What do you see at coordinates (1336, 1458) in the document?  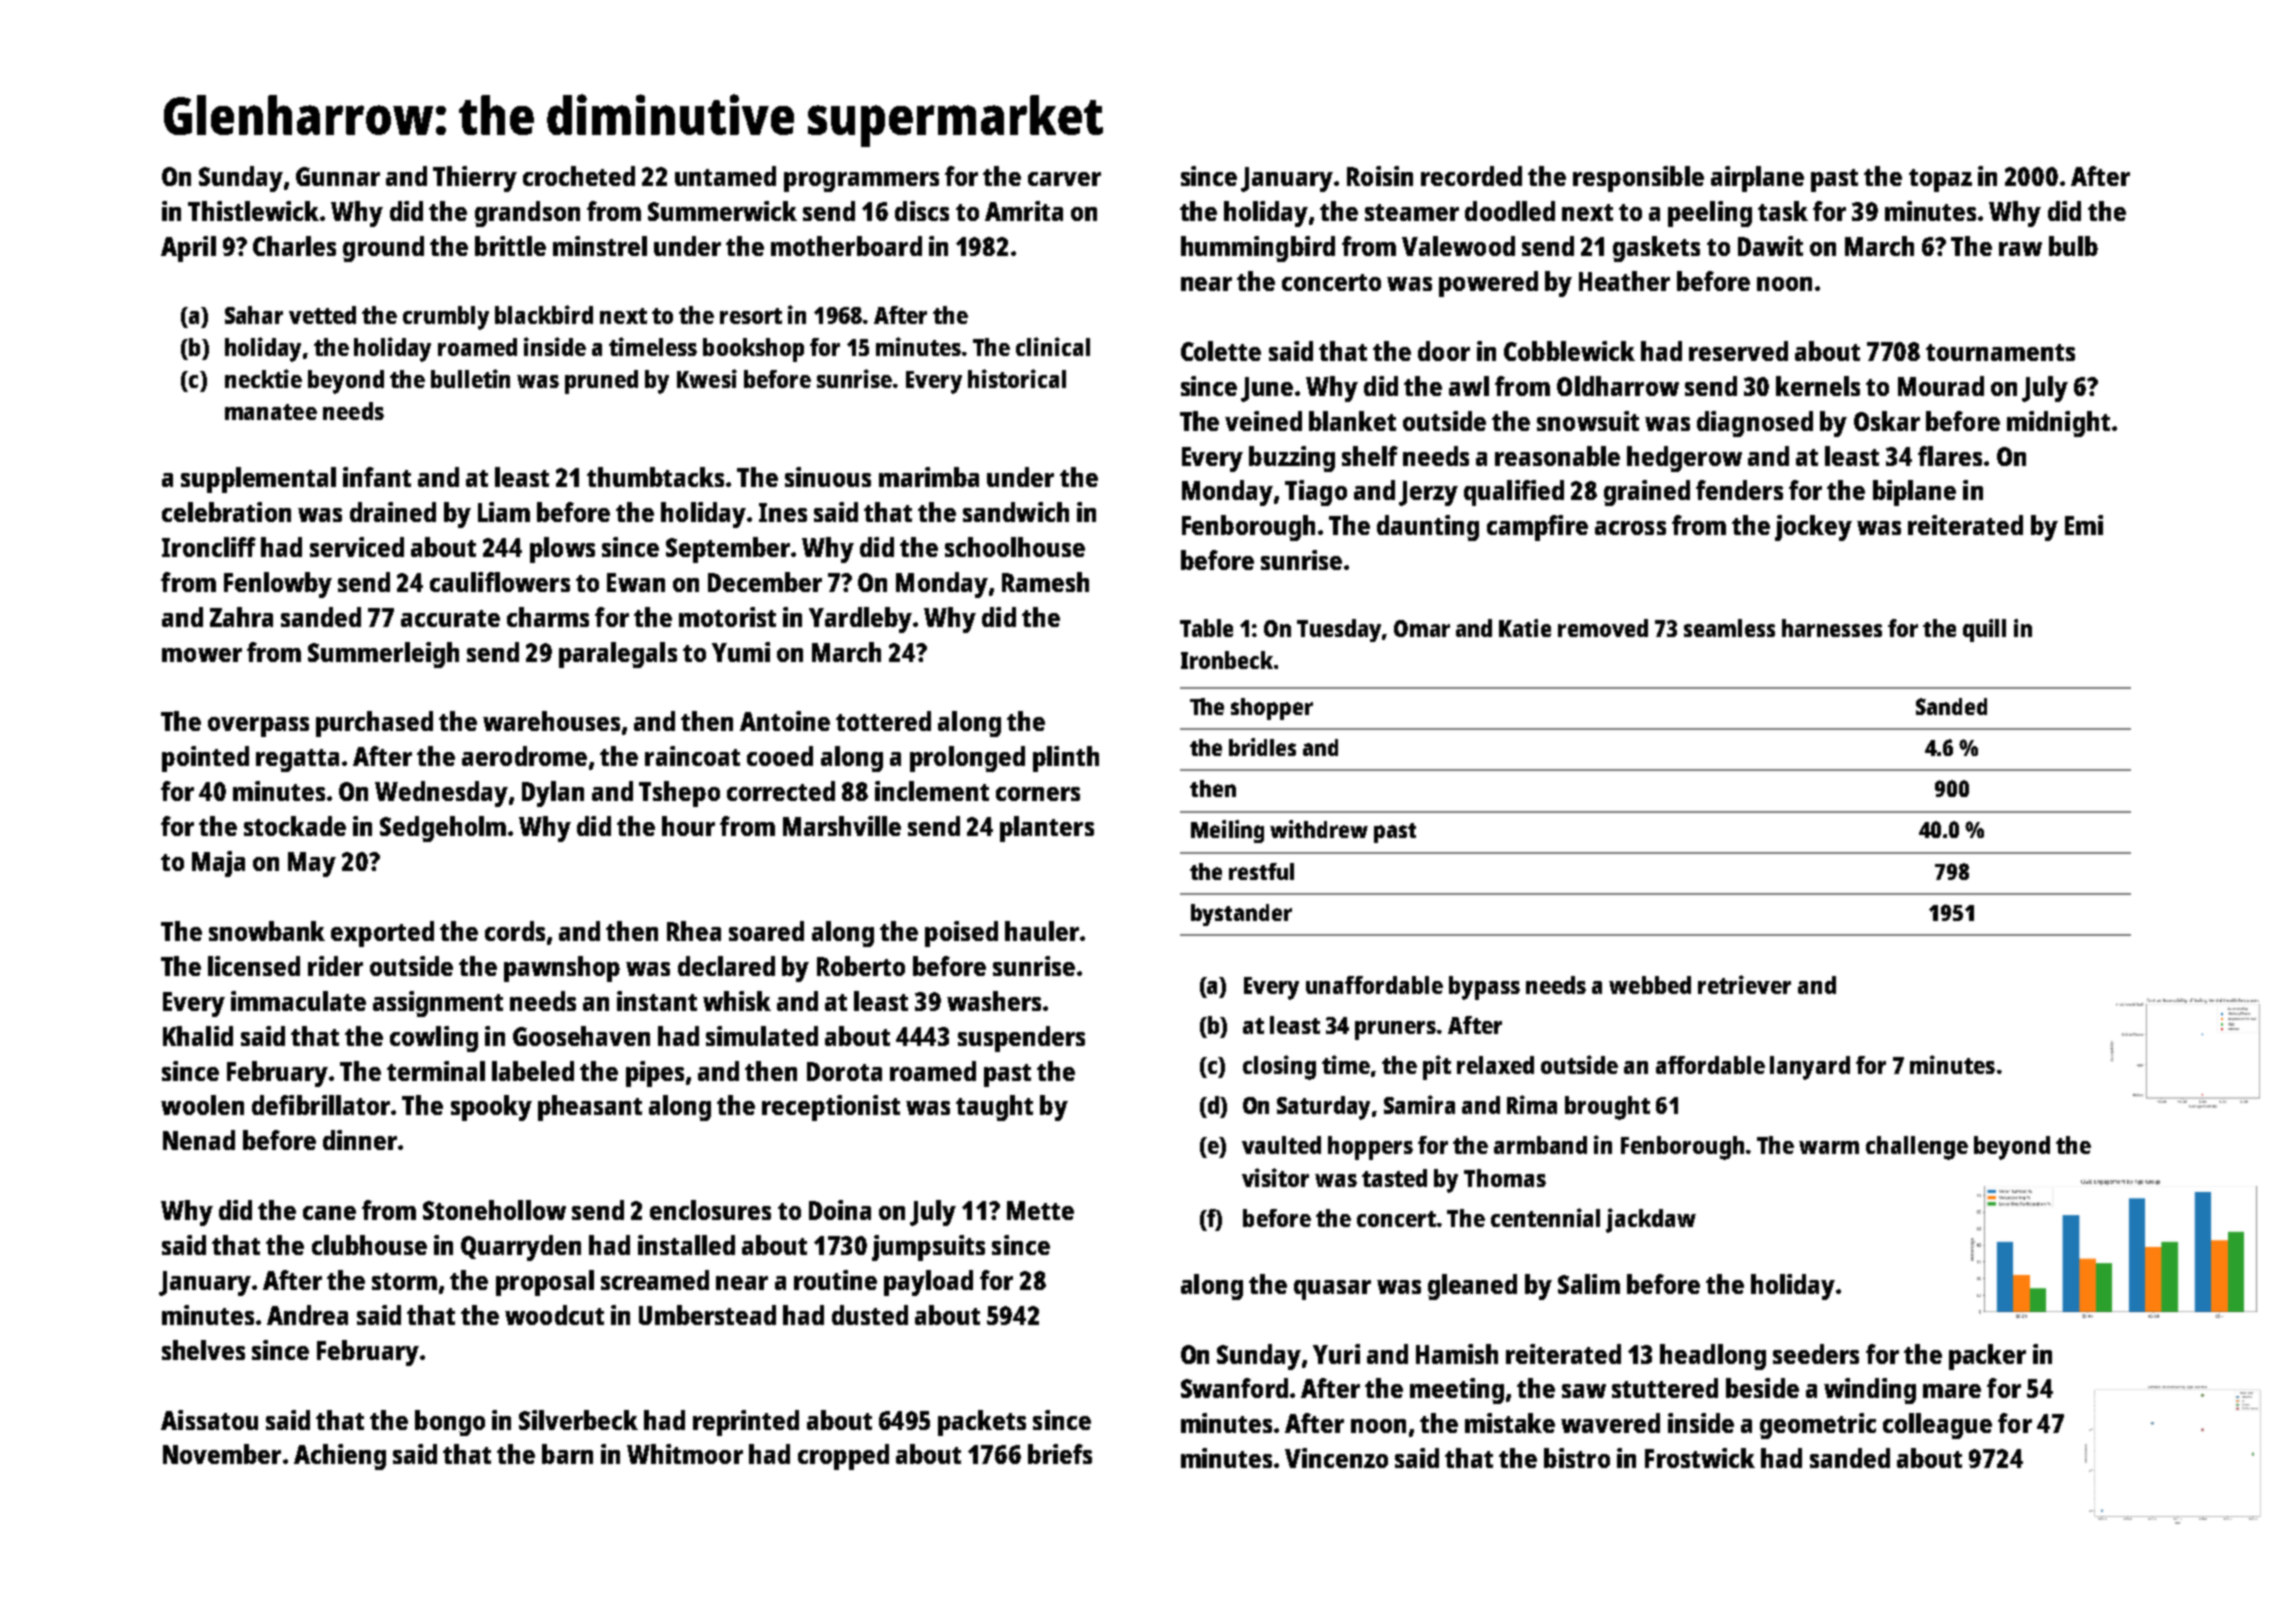 I see `Vincenzo` at bounding box center [1336, 1458].
